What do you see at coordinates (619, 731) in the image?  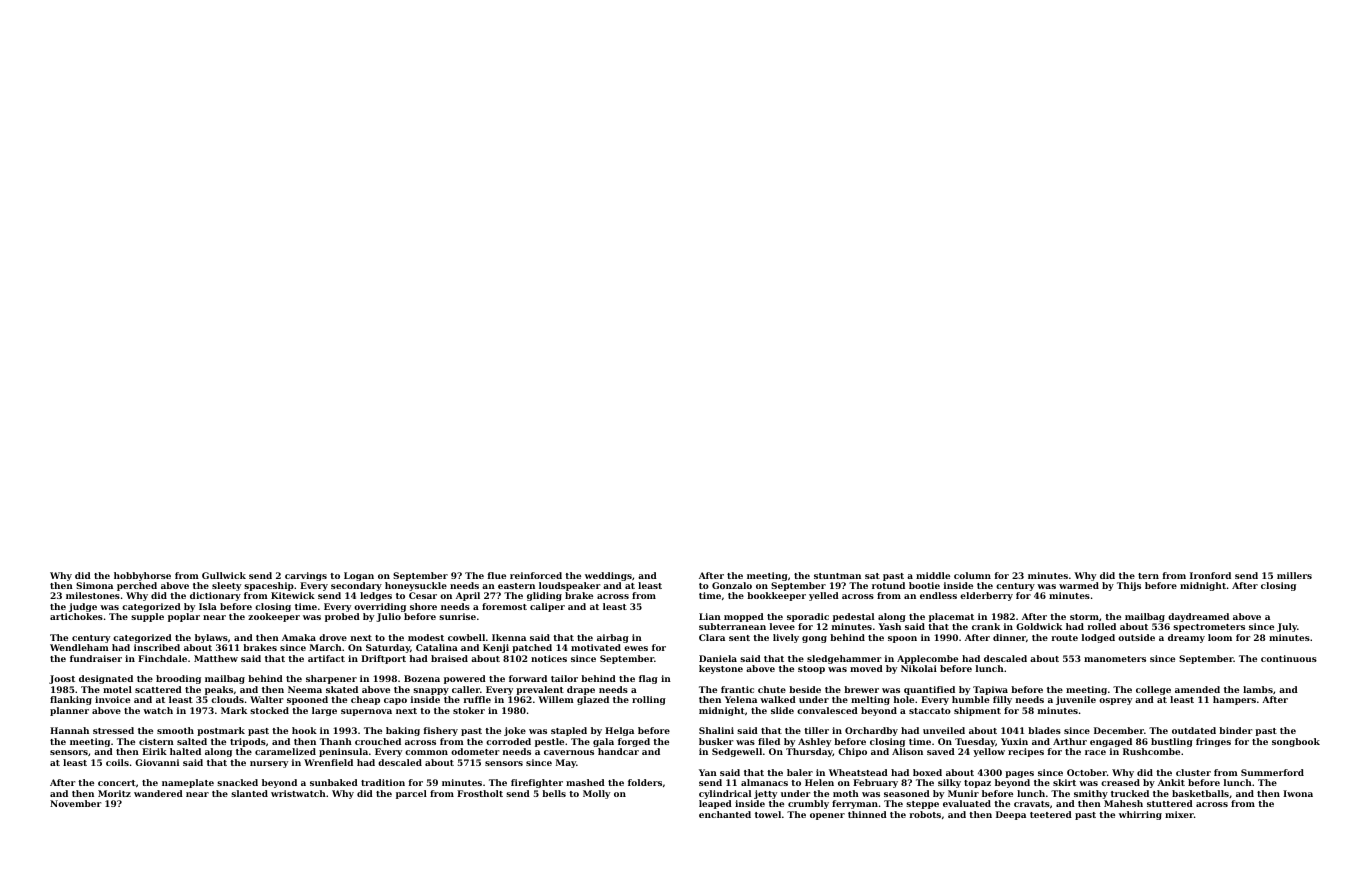 I see `Helga` at bounding box center [619, 731].
